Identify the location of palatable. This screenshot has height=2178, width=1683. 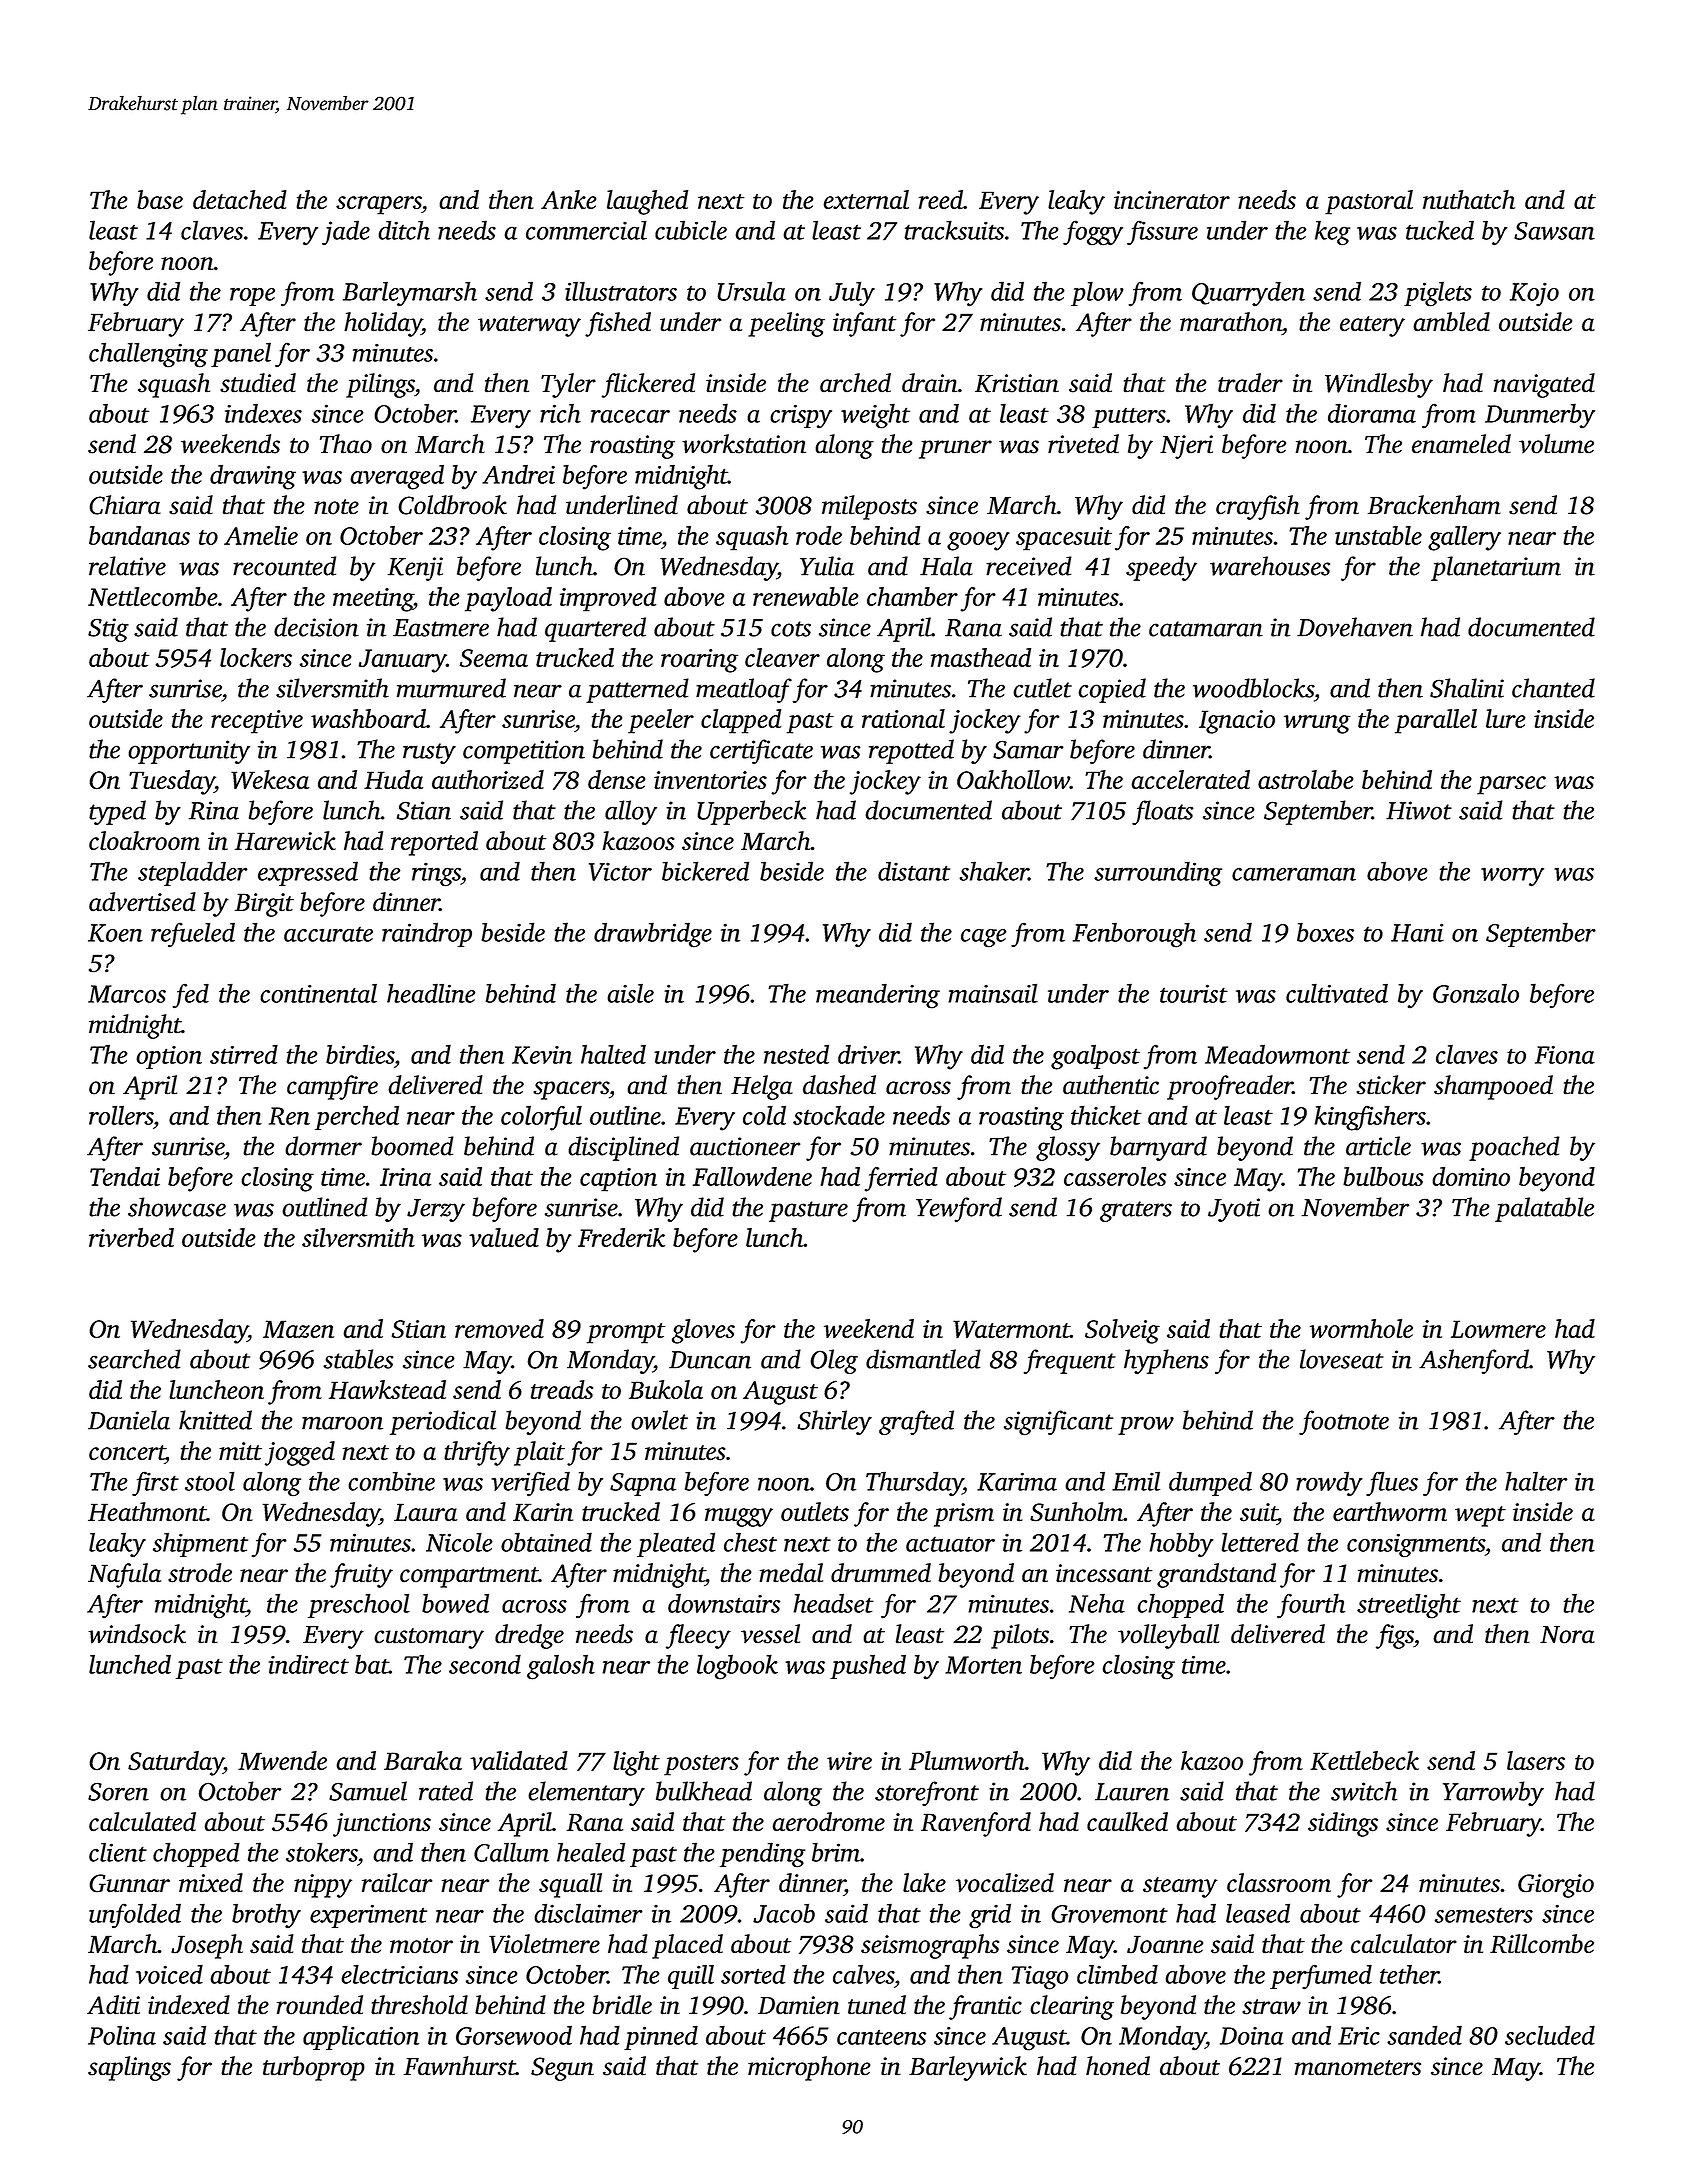
(1544, 1209).
